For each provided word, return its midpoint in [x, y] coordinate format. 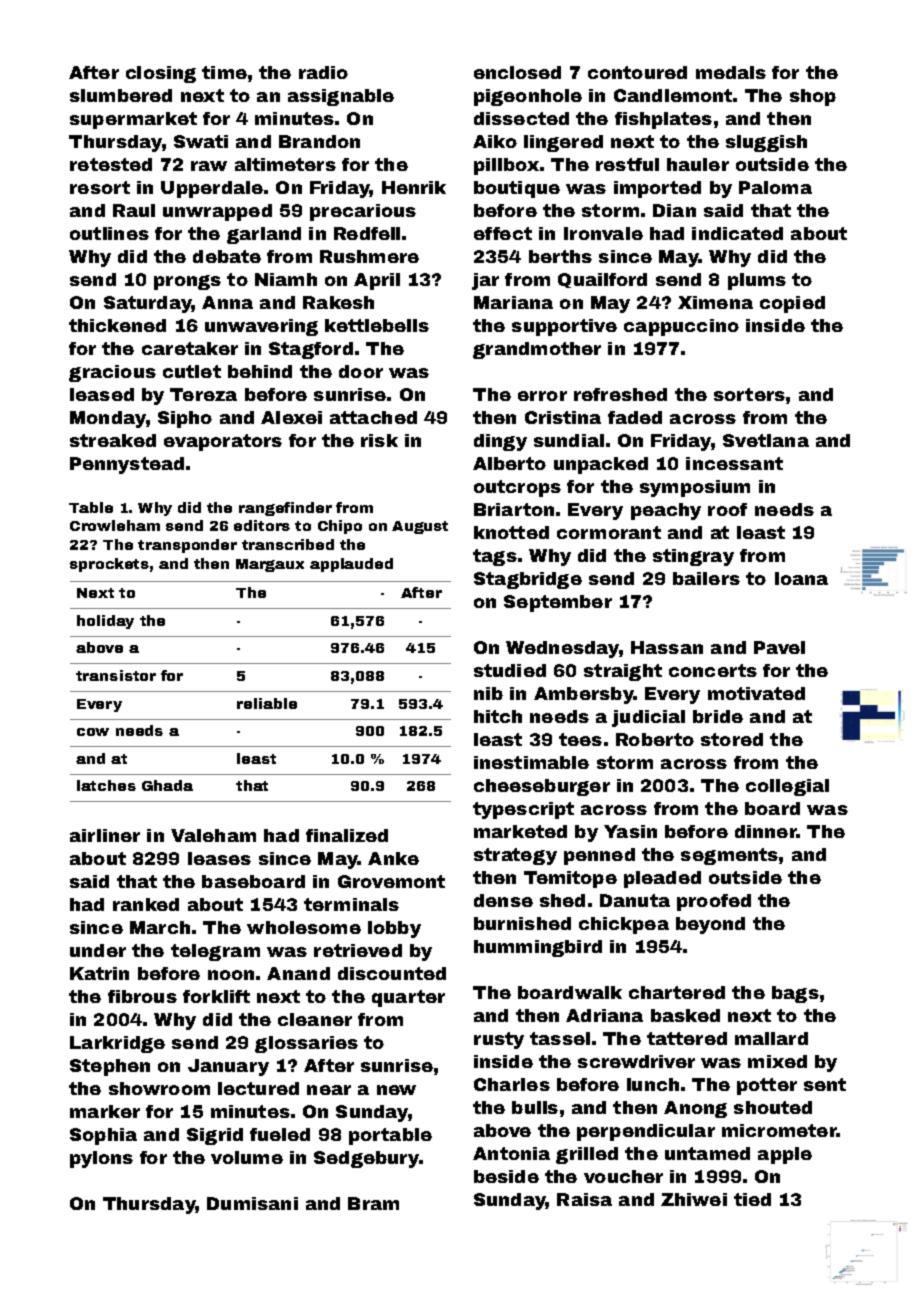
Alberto [509, 463]
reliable [267, 703]
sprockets [109, 565]
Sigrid [215, 1136]
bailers [706, 578]
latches [106, 785]
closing [161, 74]
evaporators [223, 442]
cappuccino [681, 327]
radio [323, 72]
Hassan [667, 647]
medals [731, 72]
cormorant [609, 532]
